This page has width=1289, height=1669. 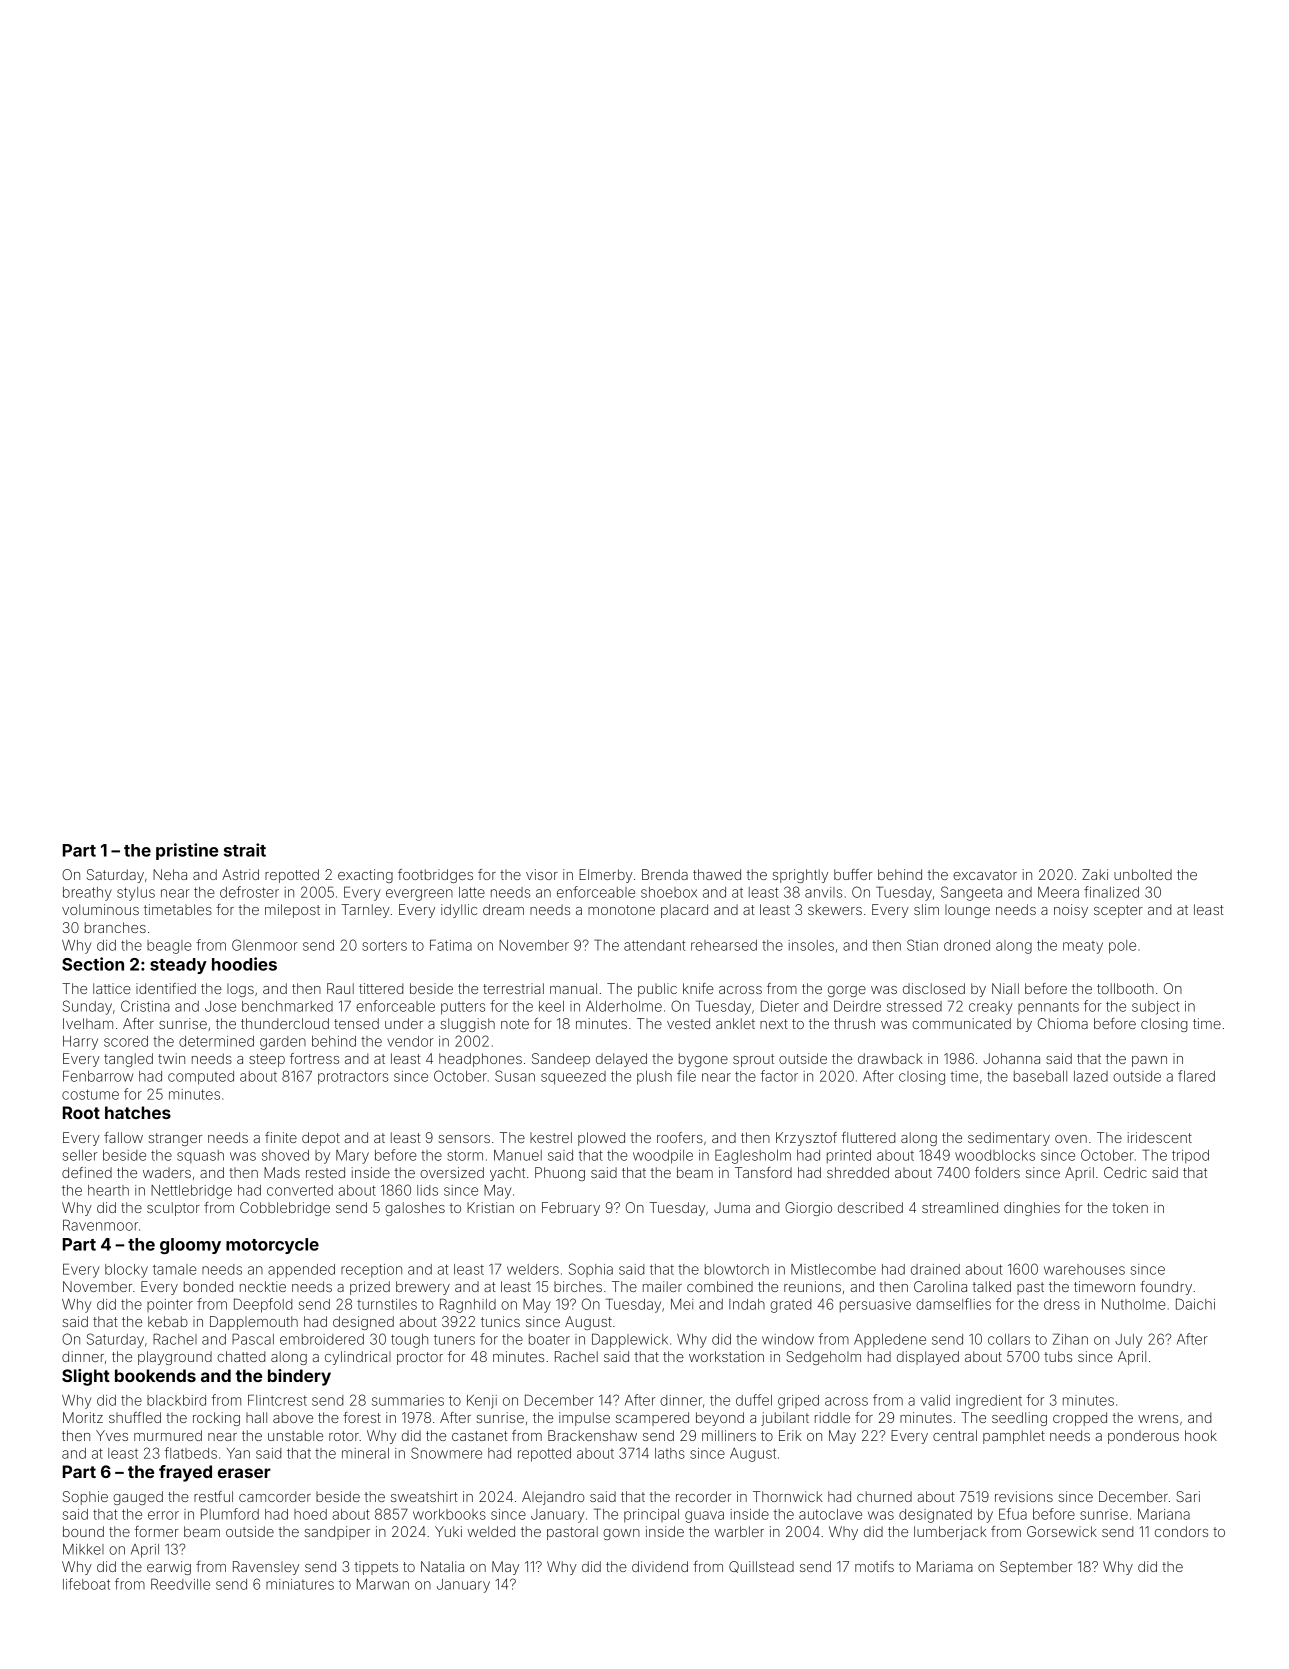 What do you see at coordinates (244, 1473) in the page?
I see `eraser` at bounding box center [244, 1473].
